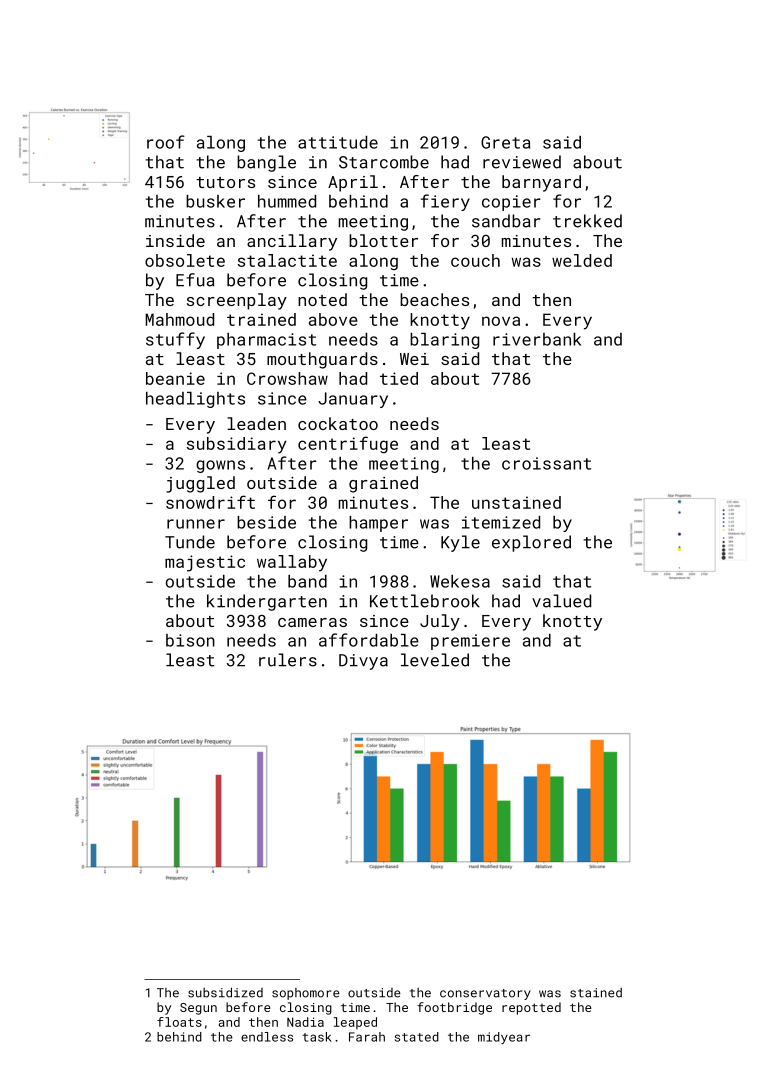  Describe the element at coordinates (225, 992) in the page. I see `subsidized` at that location.
